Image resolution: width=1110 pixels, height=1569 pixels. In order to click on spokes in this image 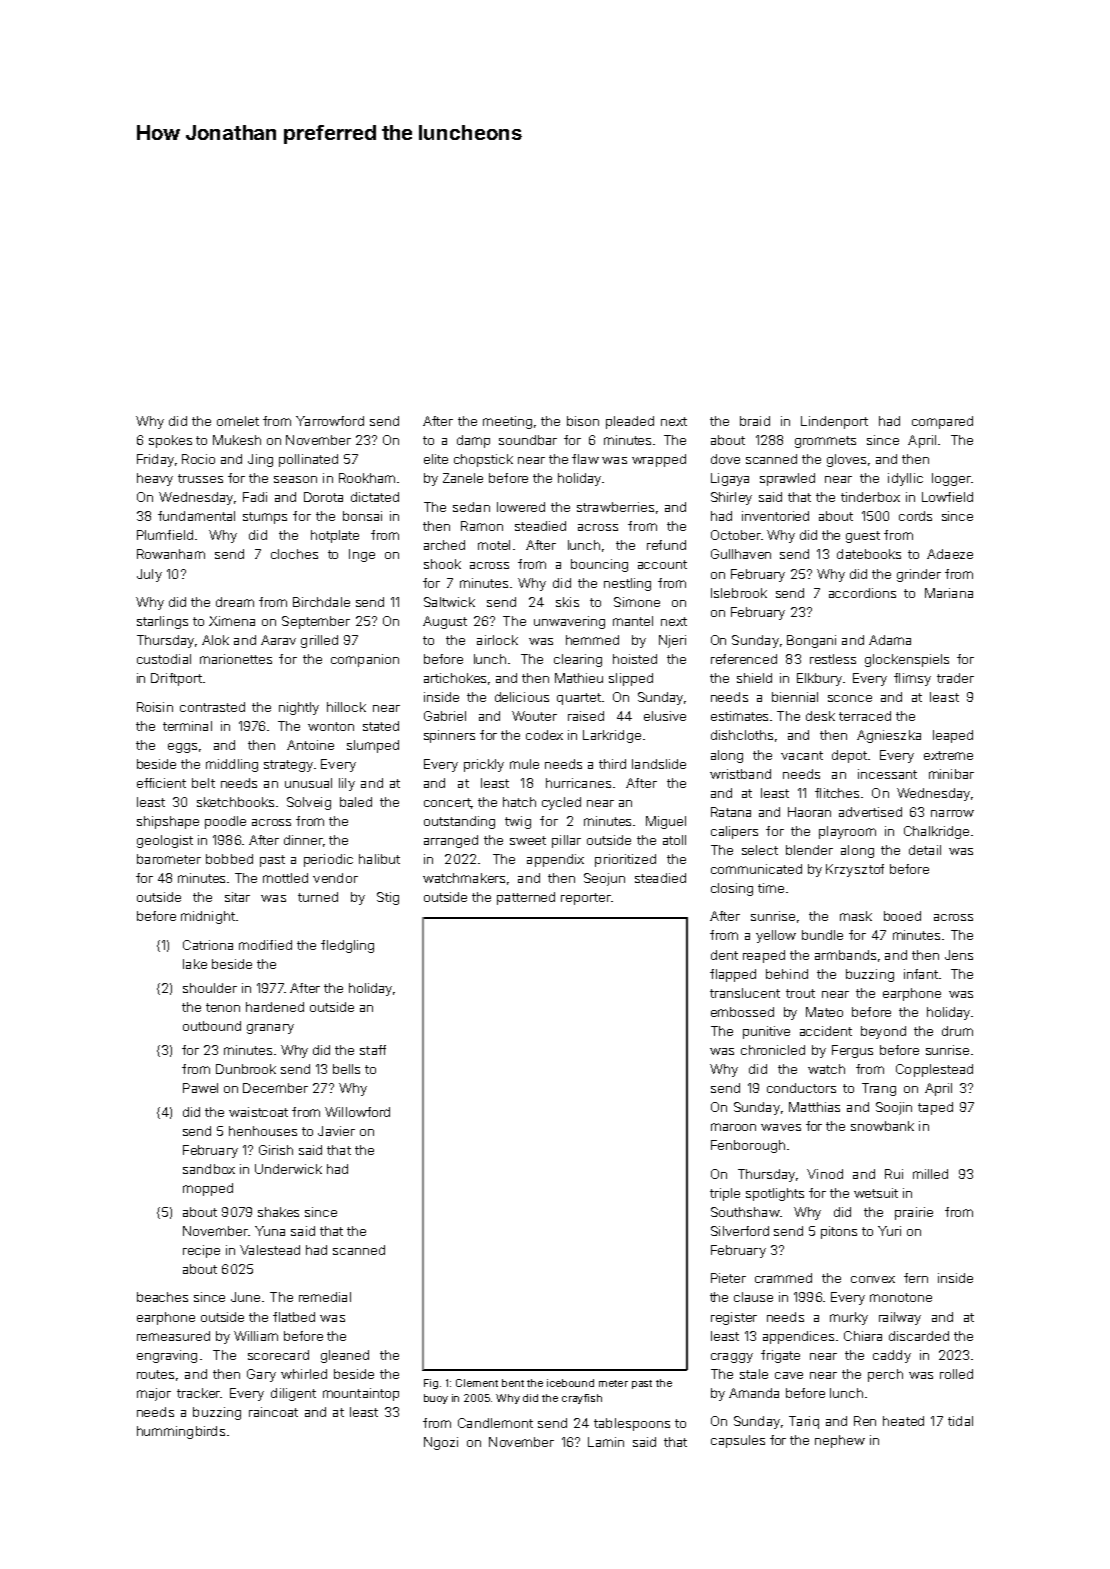, I will do `click(170, 441)`.
